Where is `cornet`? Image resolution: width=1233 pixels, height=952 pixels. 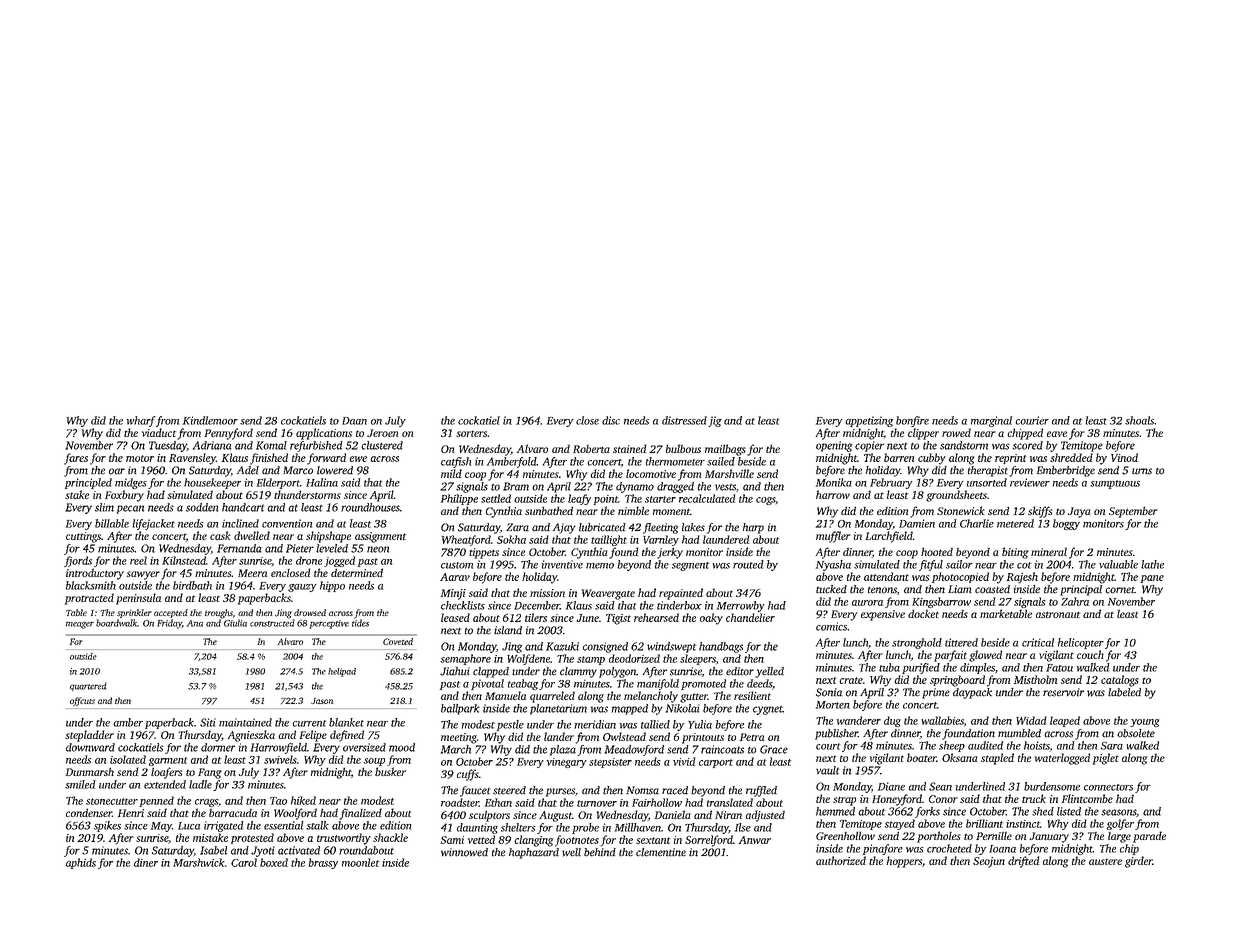
cornet is located at coordinates (1120, 590).
